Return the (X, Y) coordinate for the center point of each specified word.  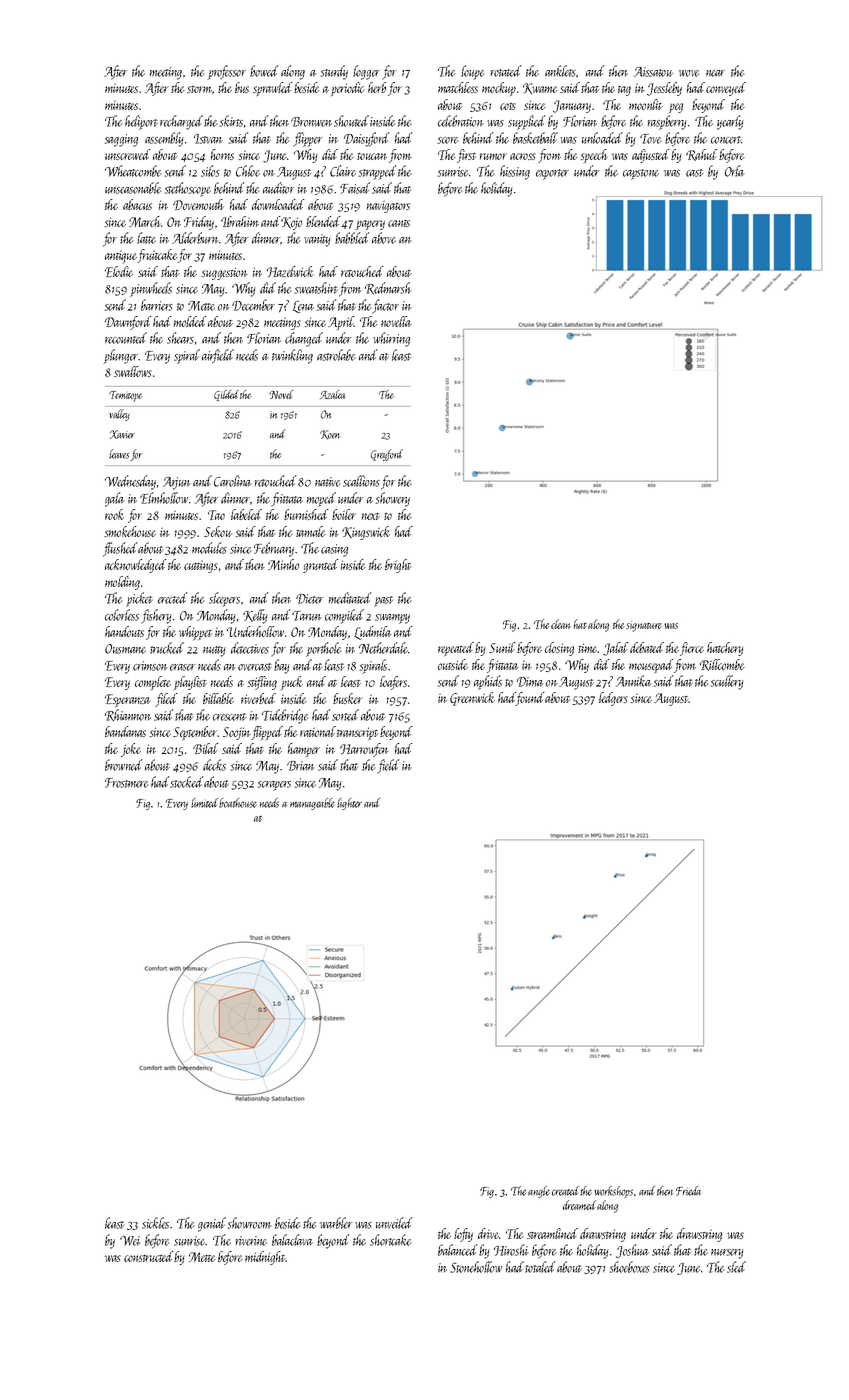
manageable (312, 804)
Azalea (332, 394)
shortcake (391, 1240)
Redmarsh (388, 288)
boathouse (238, 803)
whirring (391, 339)
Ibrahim (240, 221)
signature (644, 626)
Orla (735, 171)
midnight (265, 1258)
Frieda (689, 1191)
